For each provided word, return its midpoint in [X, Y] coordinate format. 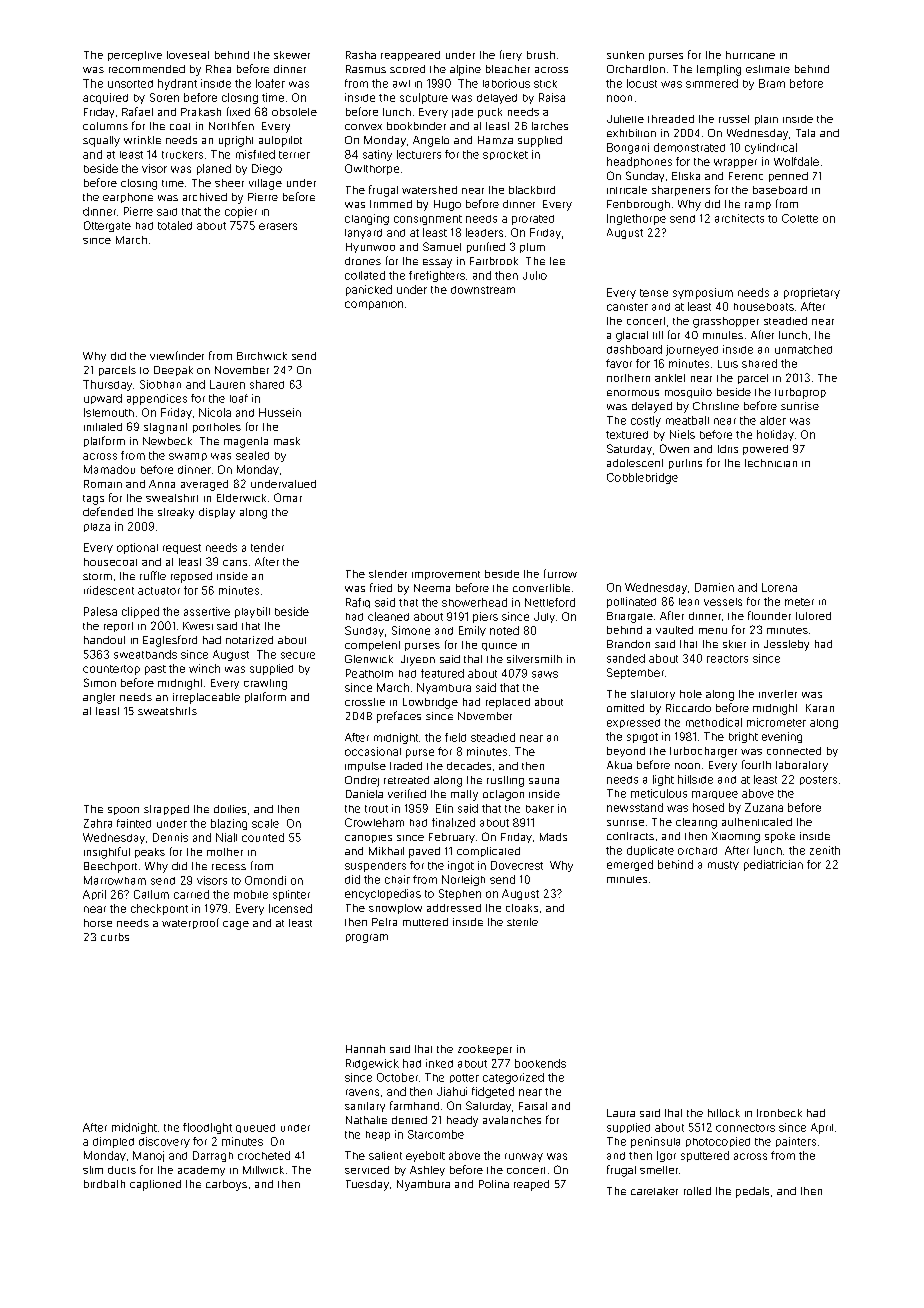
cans [235, 563]
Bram [772, 83]
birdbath [104, 1184]
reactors [727, 659]
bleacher [508, 69]
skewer [292, 55]
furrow [560, 573]
